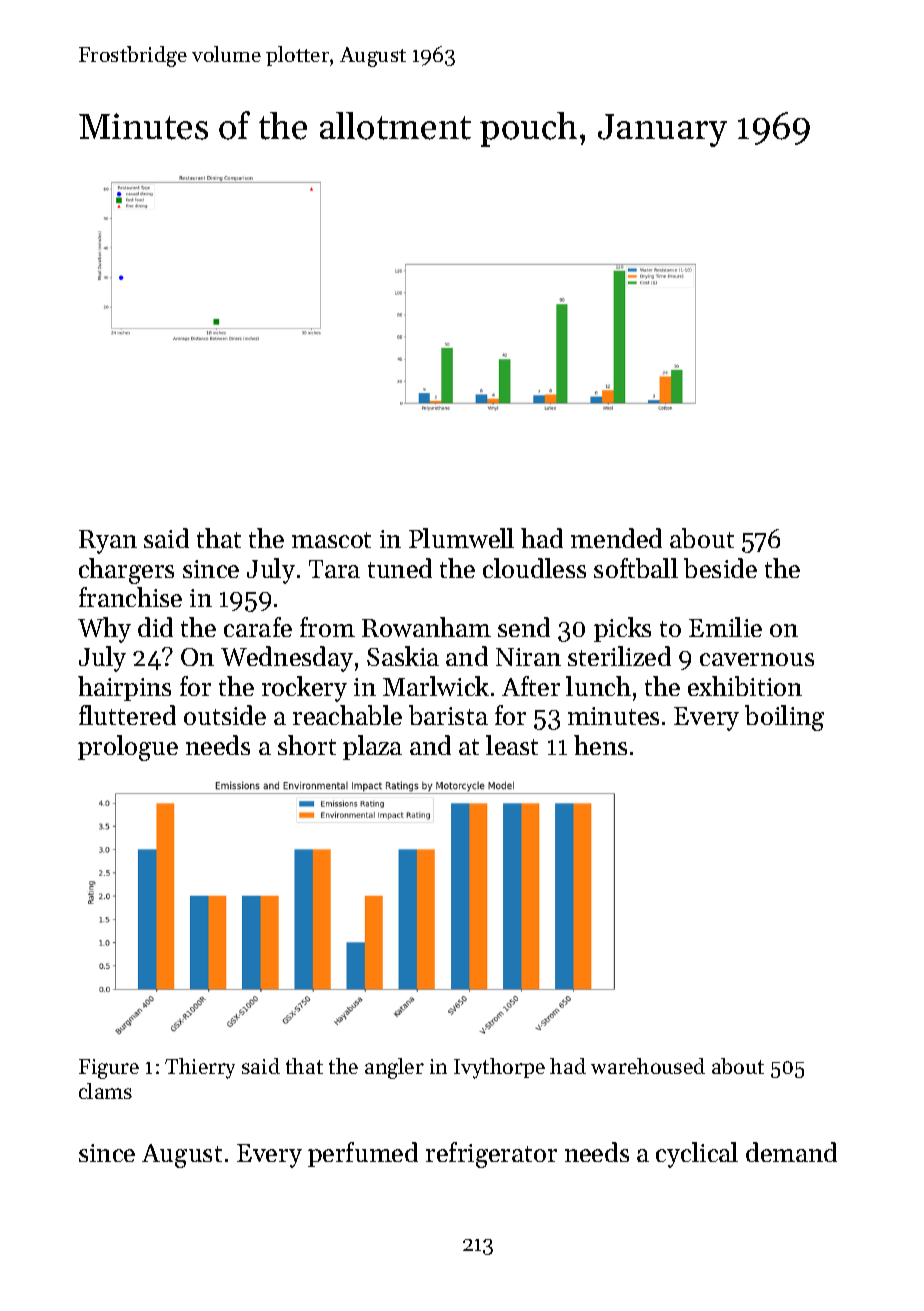  I want to click on warehoused, so click(648, 1066).
